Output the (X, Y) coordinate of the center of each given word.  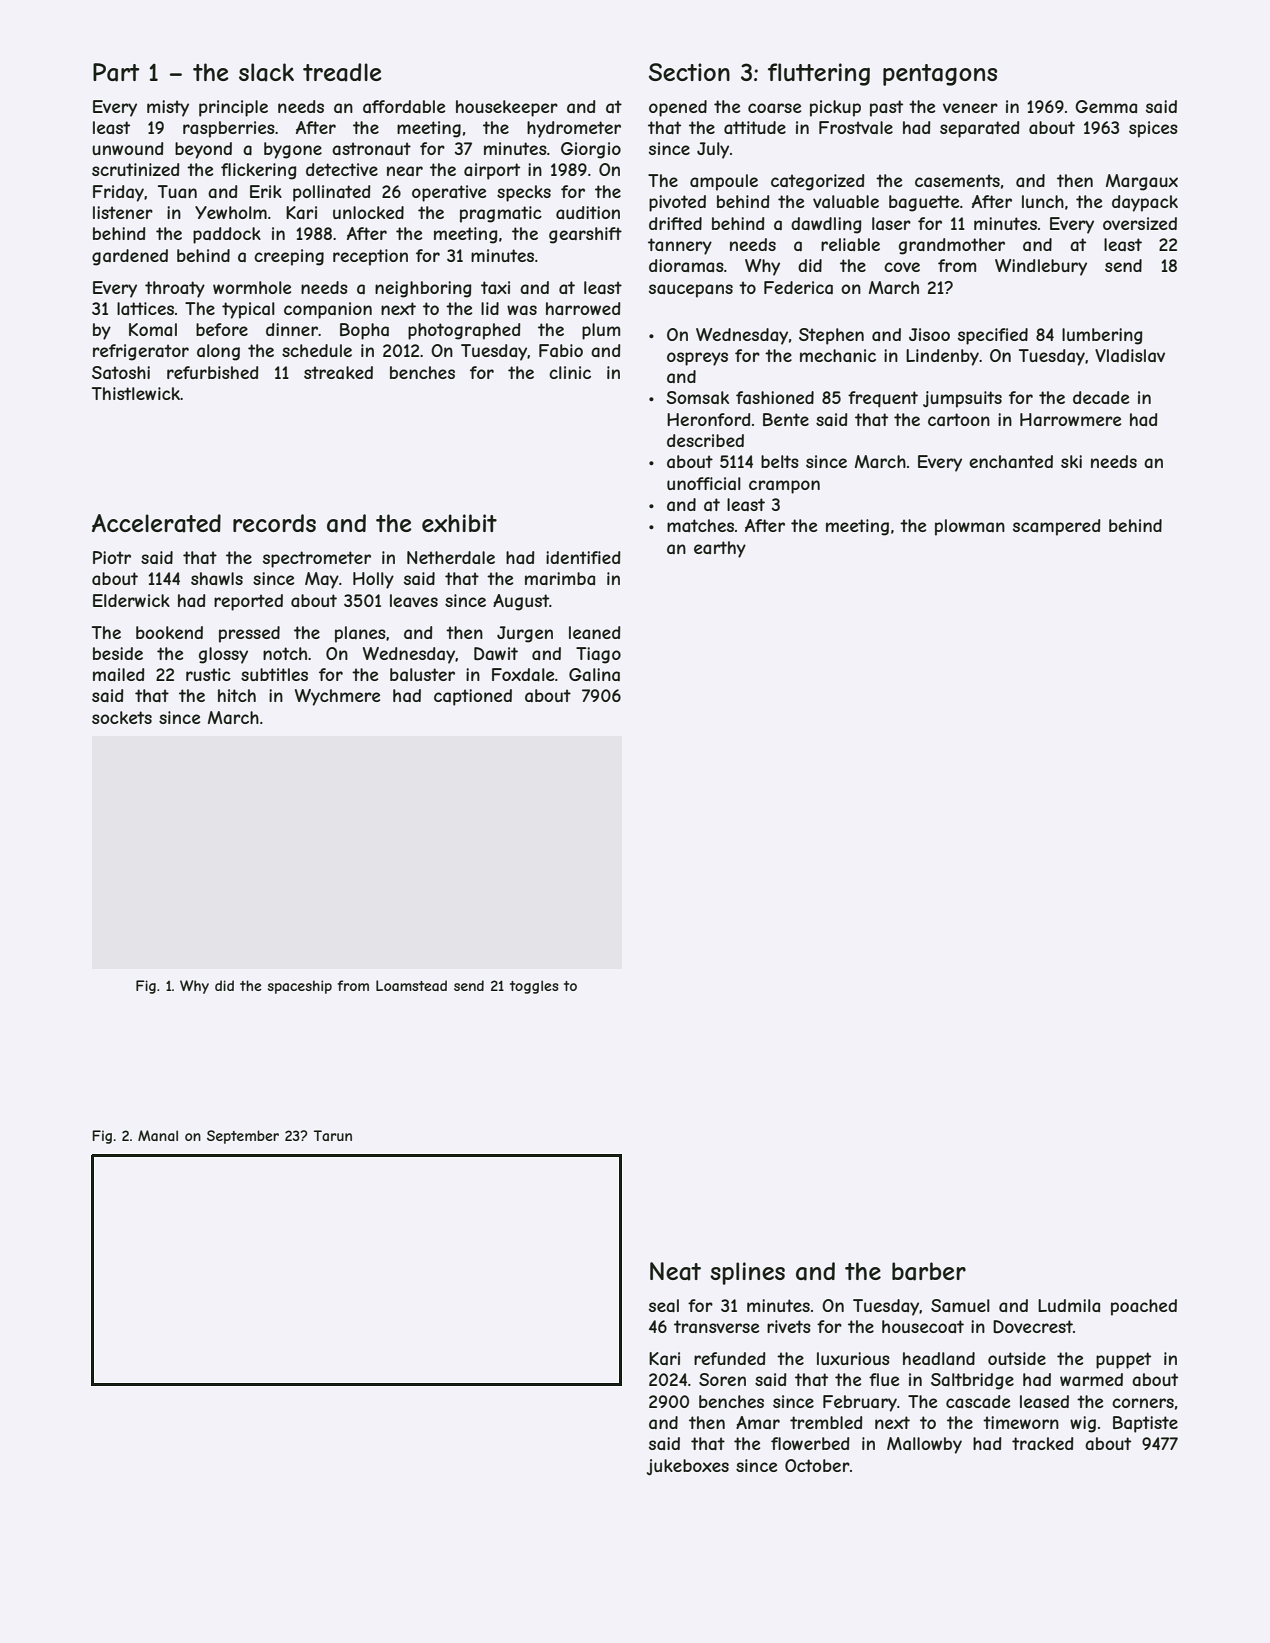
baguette (924, 203)
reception (370, 257)
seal (664, 1305)
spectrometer (317, 559)
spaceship (300, 987)
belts (780, 461)
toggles (534, 987)
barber (929, 1271)
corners (1143, 1403)
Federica (798, 287)
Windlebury (1041, 267)
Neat (675, 1271)
